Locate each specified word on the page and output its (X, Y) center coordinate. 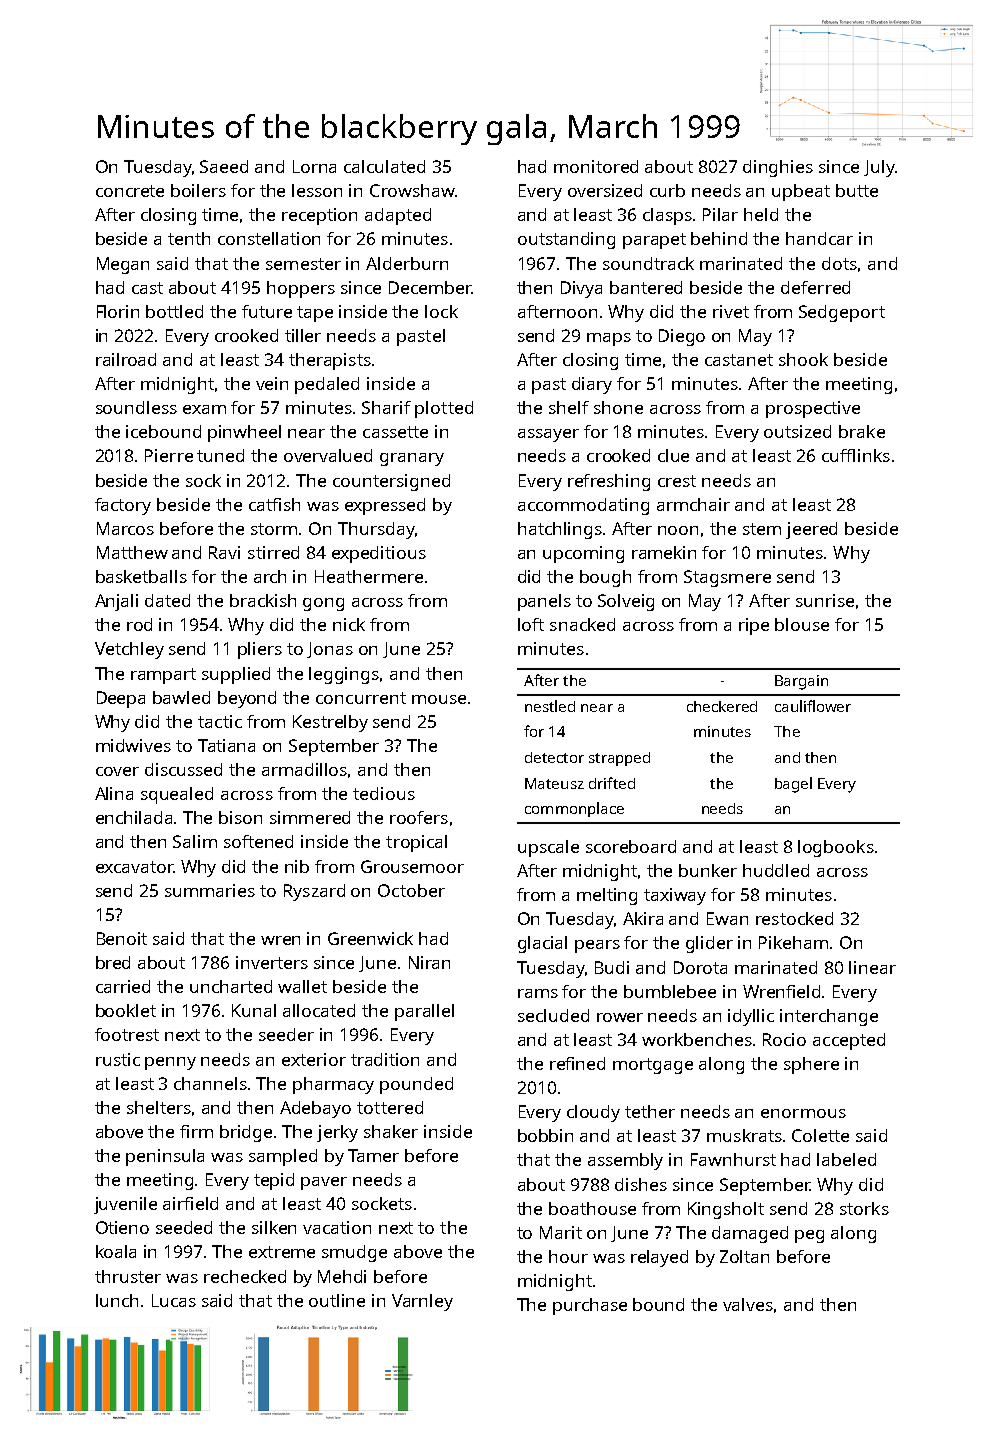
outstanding (566, 240)
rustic (118, 1059)
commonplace (574, 809)
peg (809, 1236)
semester (303, 264)
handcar (819, 238)
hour (568, 1256)
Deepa (121, 699)
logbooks (836, 848)
